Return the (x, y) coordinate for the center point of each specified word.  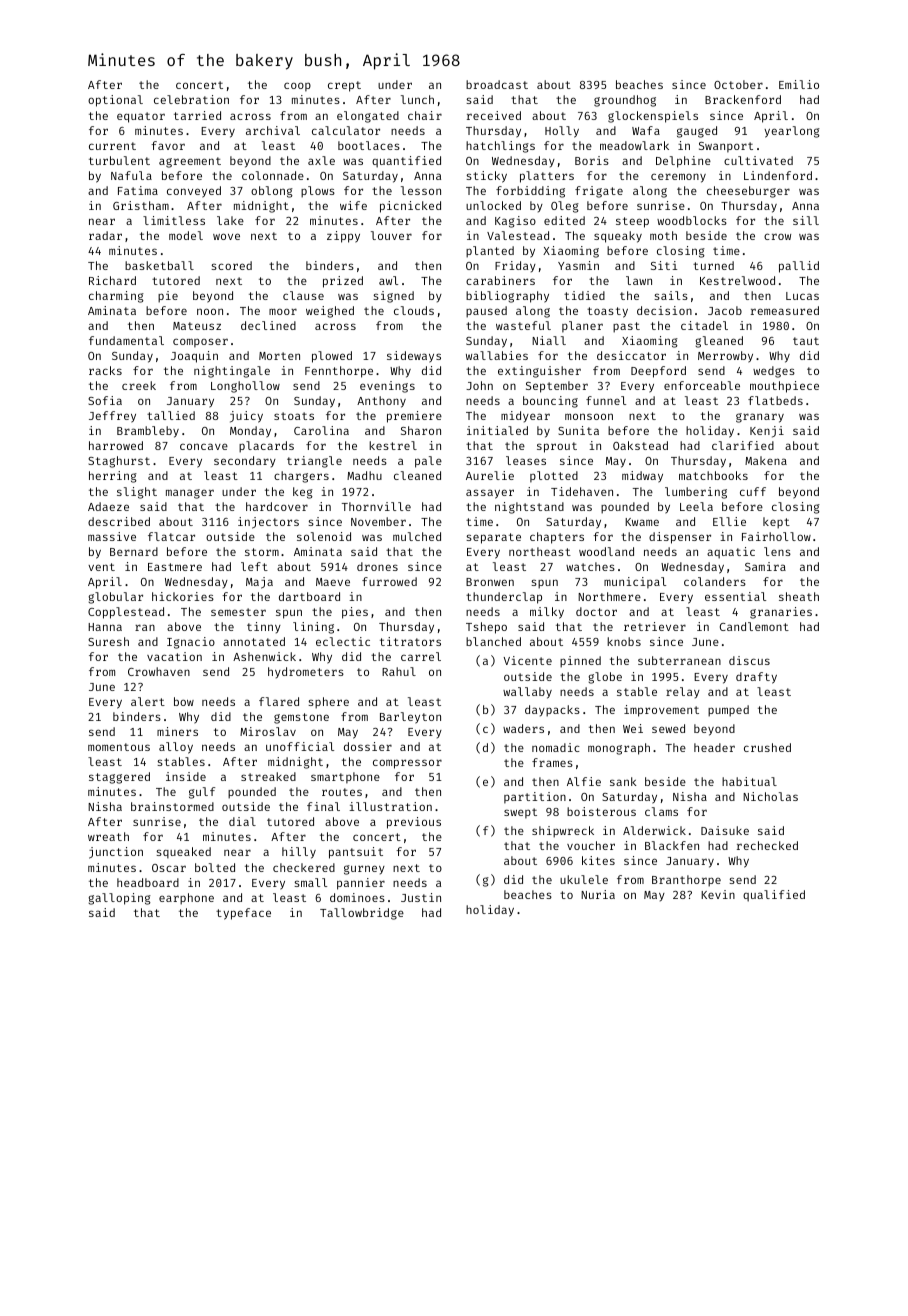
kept (776, 523)
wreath (108, 836)
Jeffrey (112, 417)
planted (490, 252)
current (112, 146)
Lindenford (778, 175)
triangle (314, 462)
